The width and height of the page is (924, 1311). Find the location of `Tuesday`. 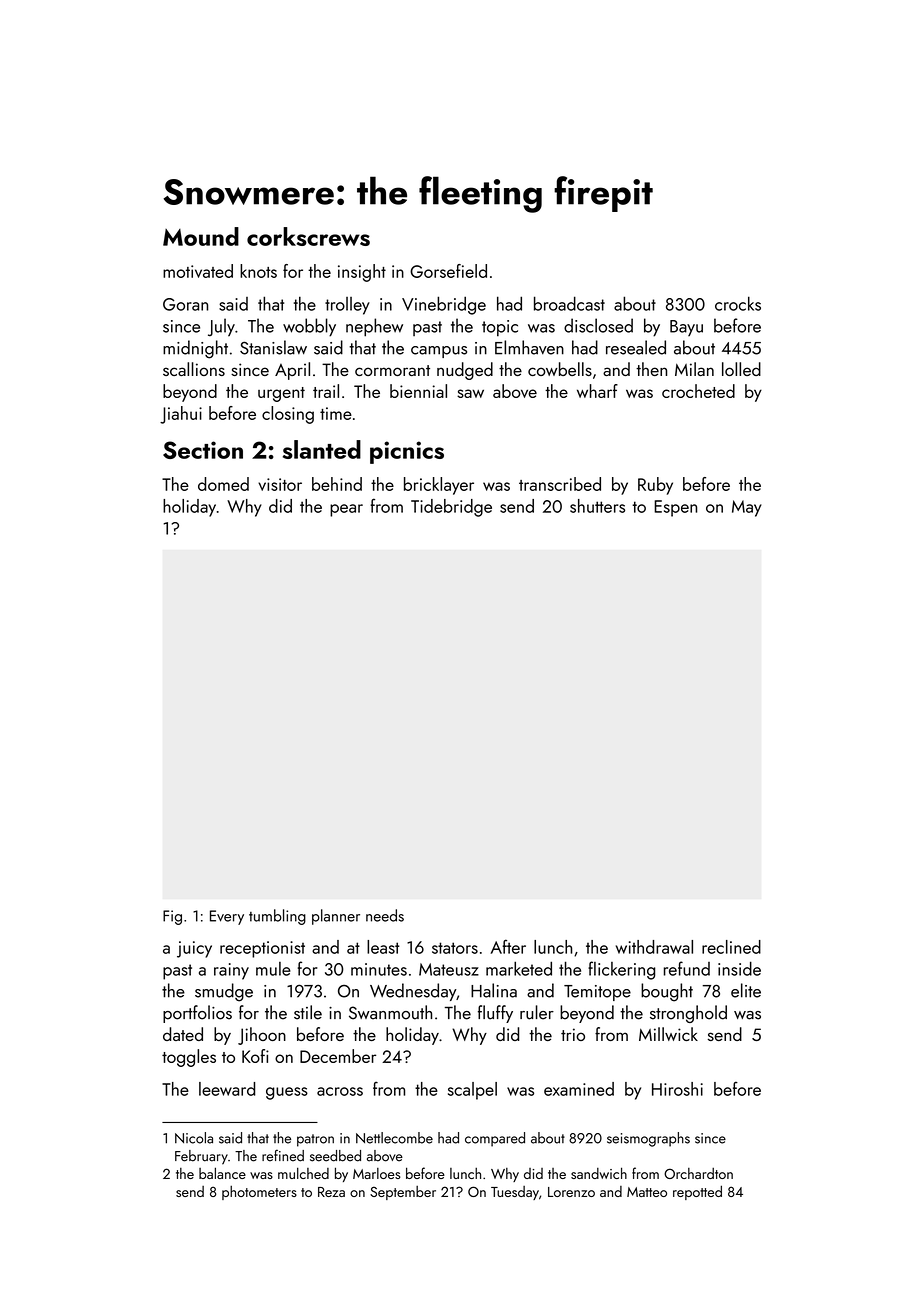

Tuesday is located at coordinates (515, 1193).
